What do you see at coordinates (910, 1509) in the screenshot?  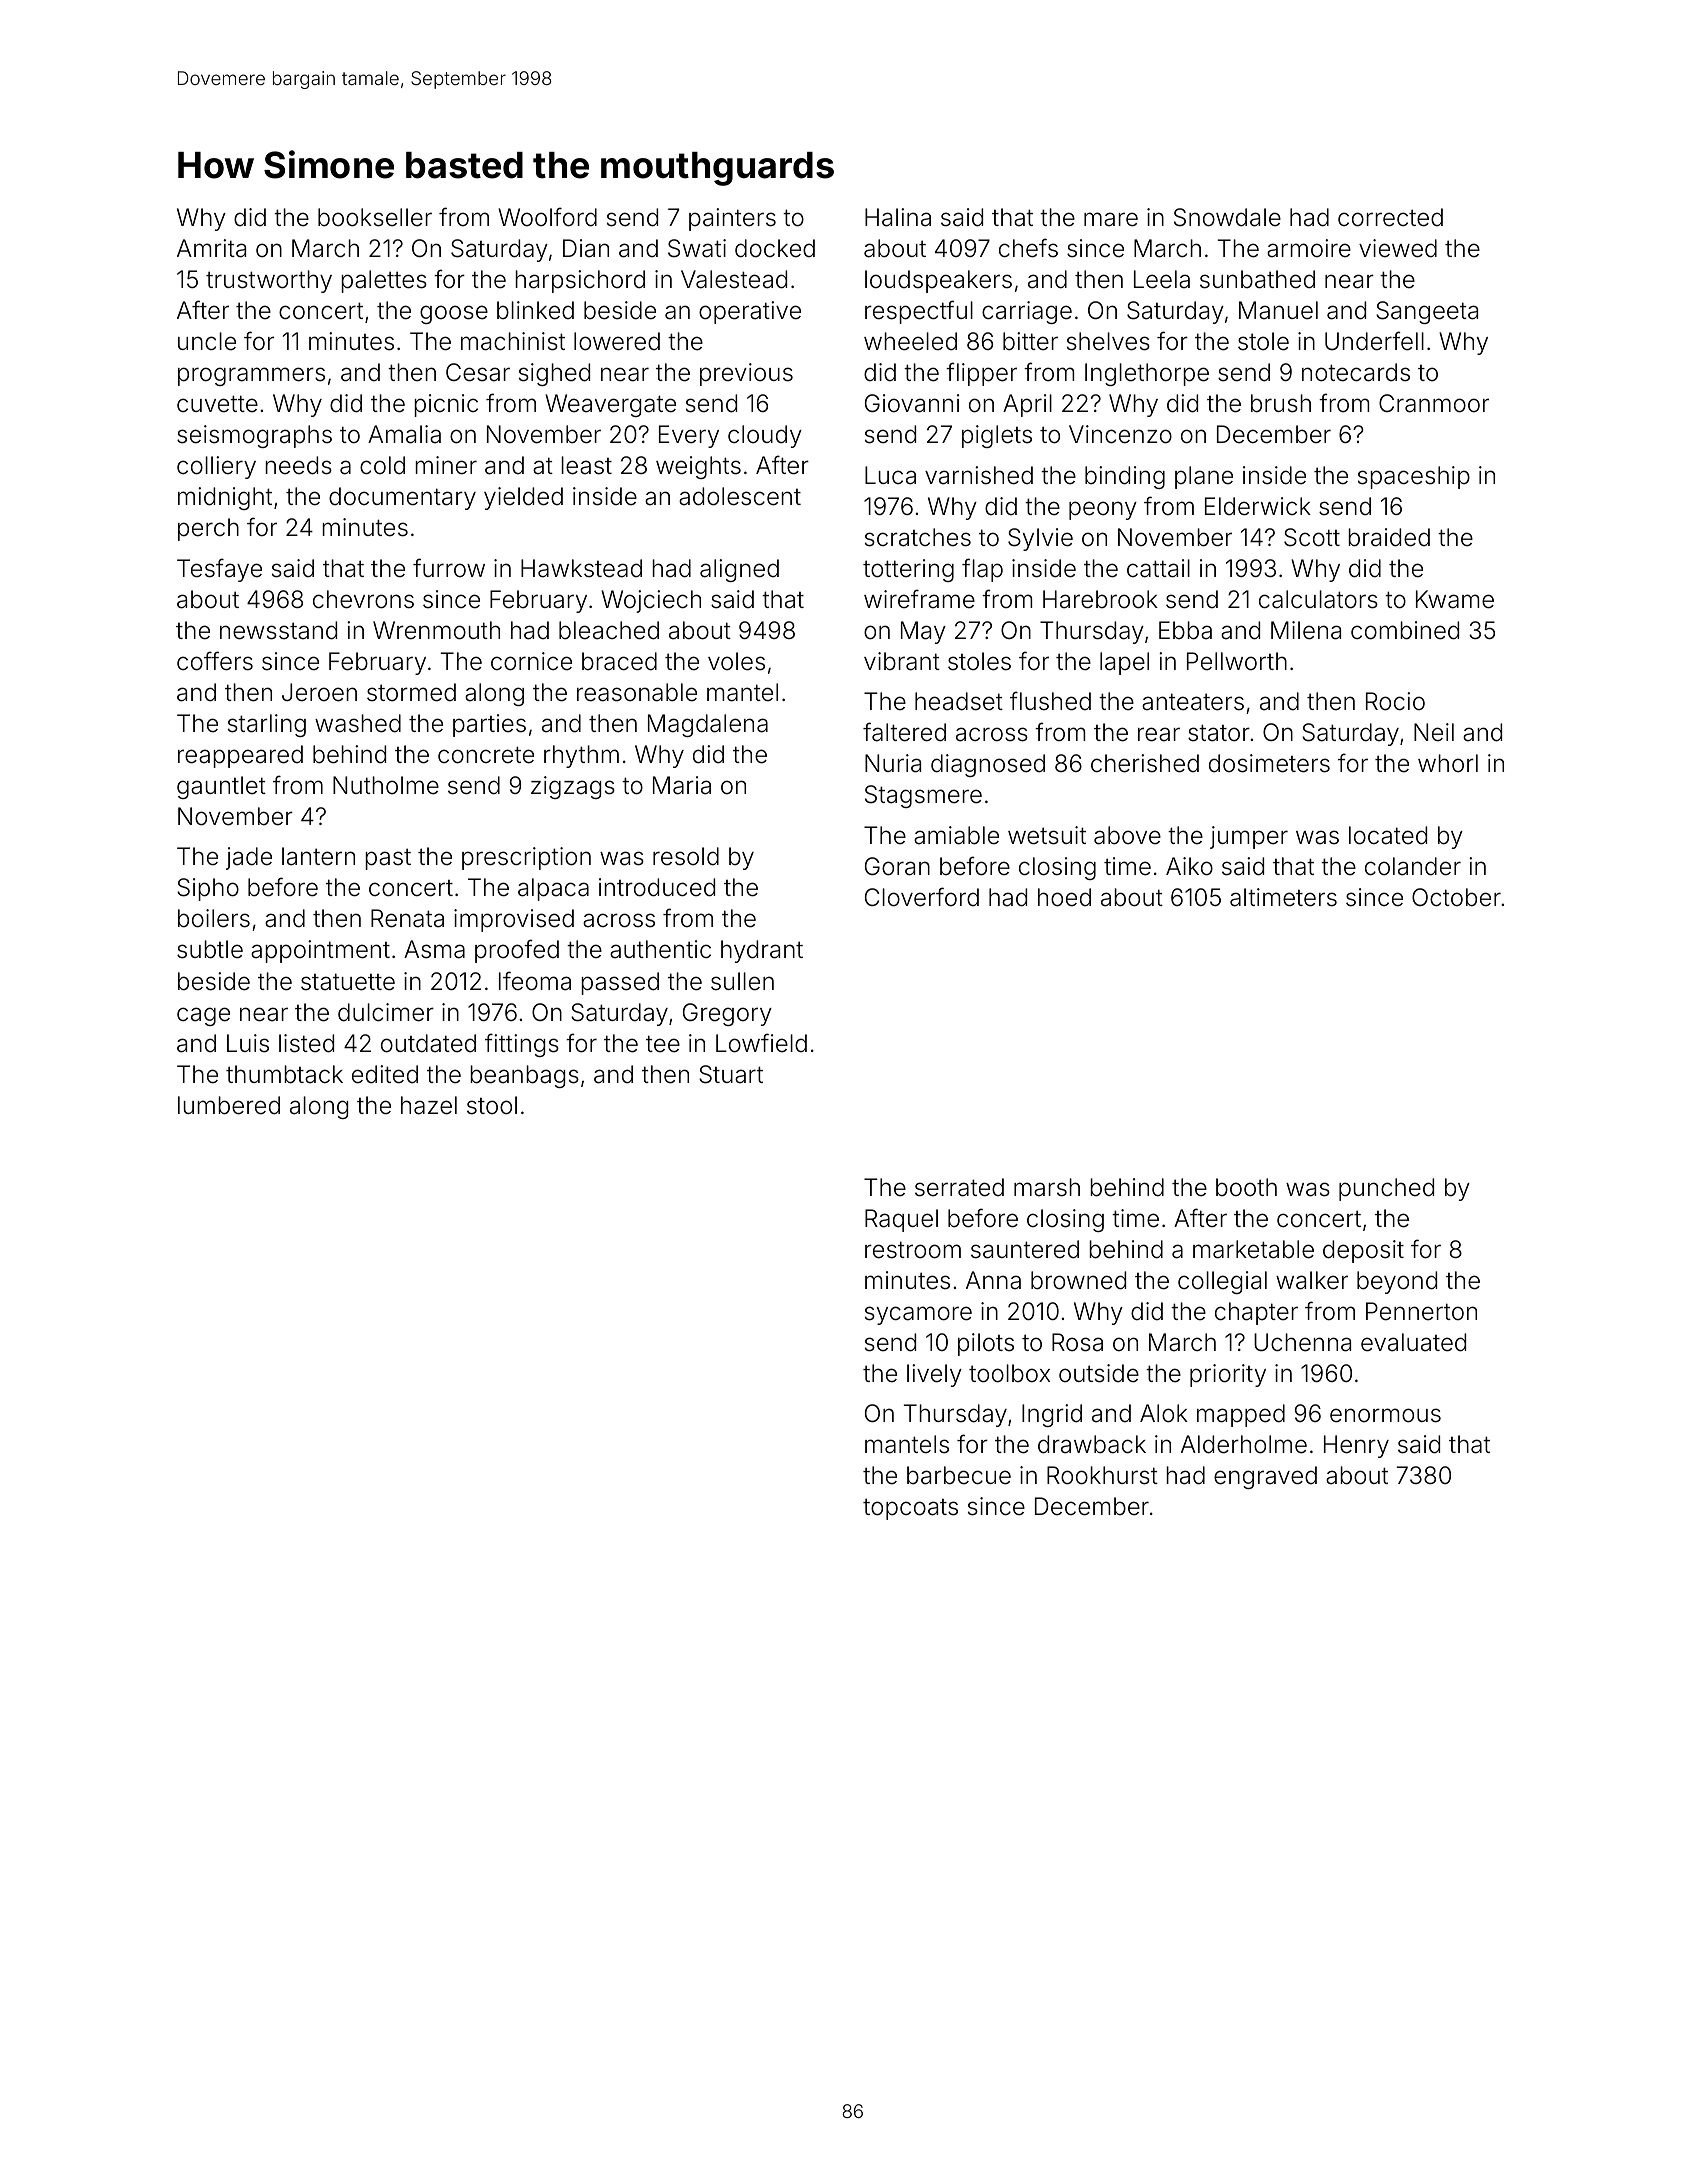 I see `topcoats` at bounding box center [910, 1509].
